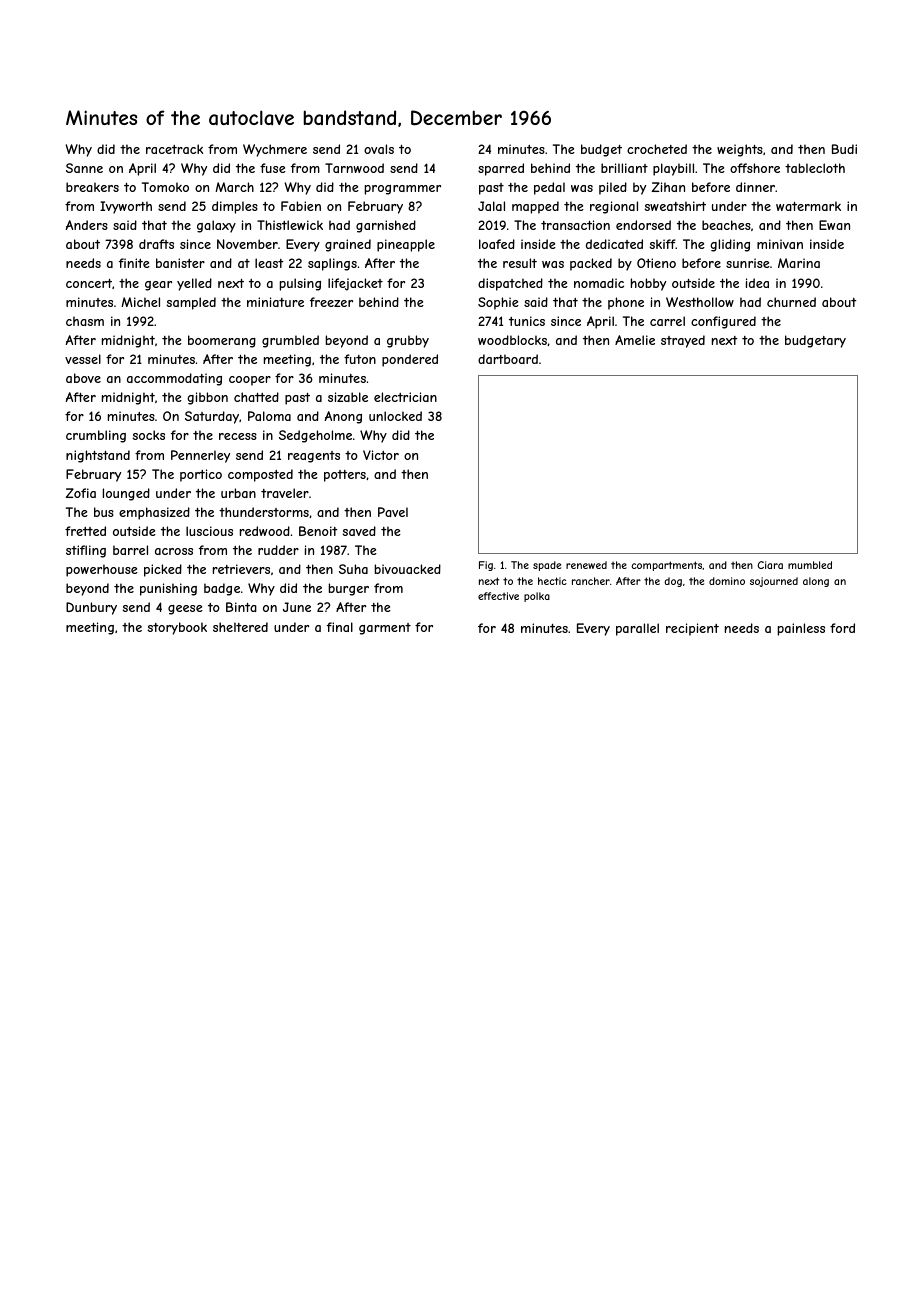  I want to click on strayed, so click(683, 341).
